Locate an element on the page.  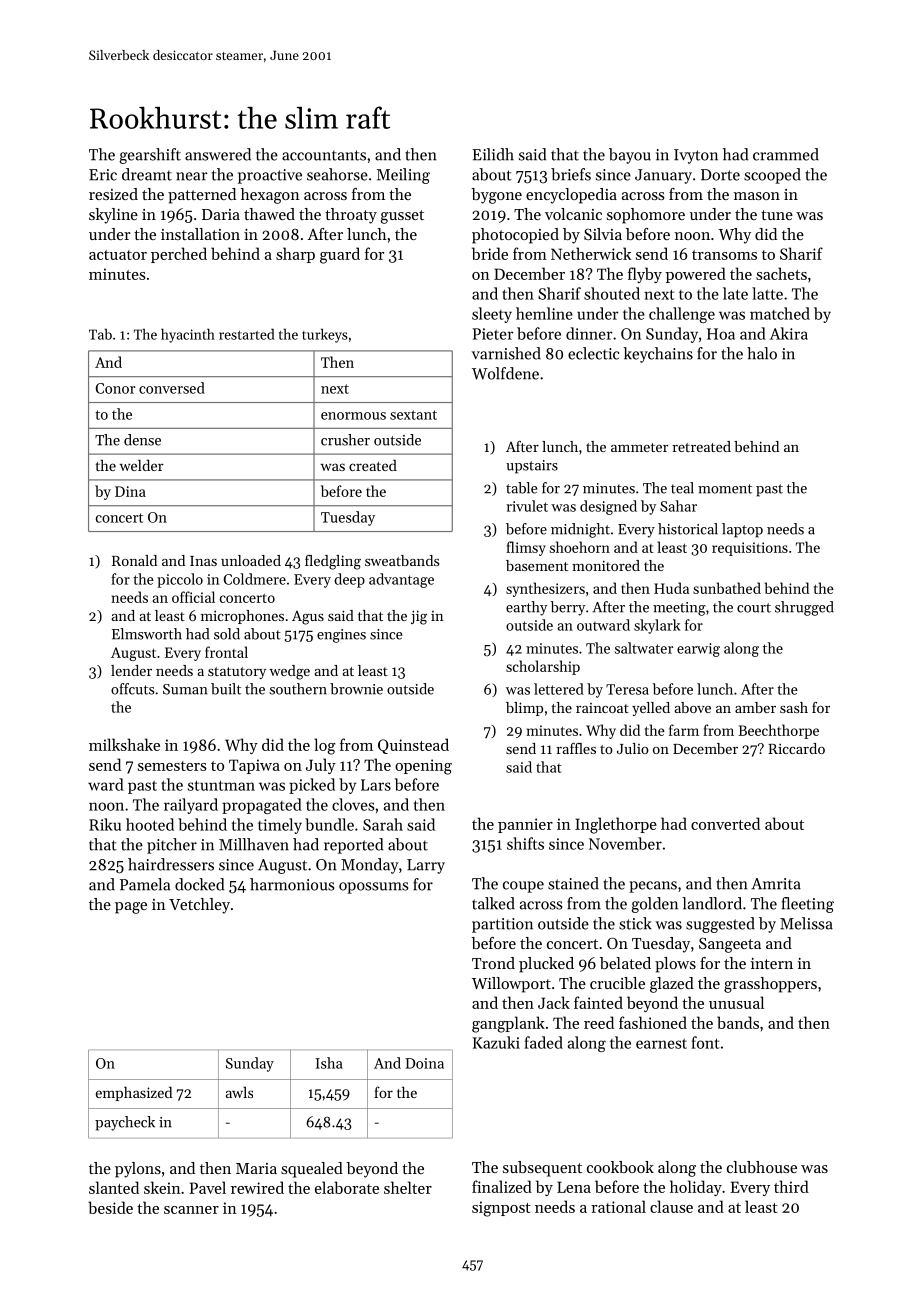
official is located at coordinates (193, 597).
